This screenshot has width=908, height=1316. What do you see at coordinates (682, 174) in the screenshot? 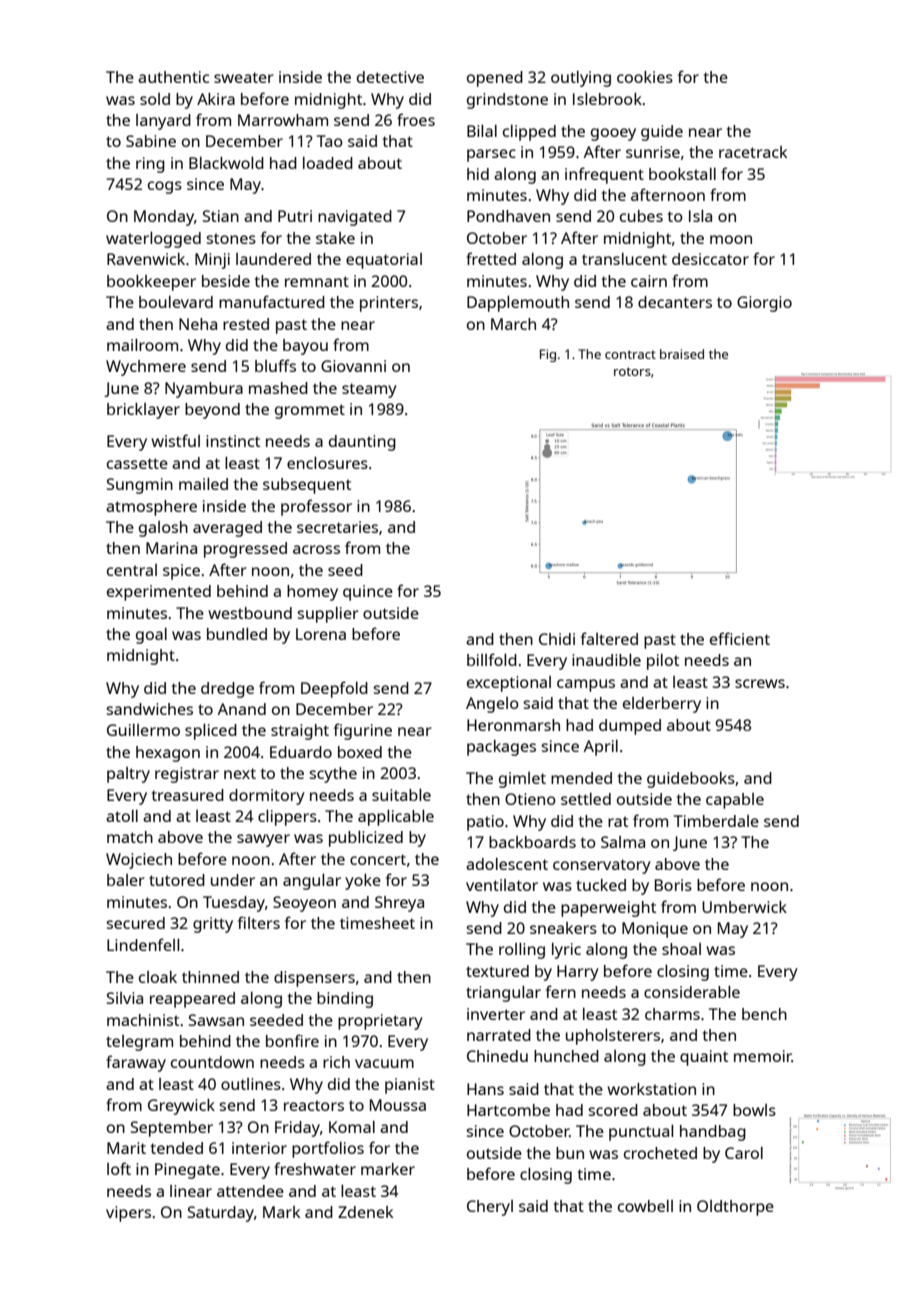
I see `bookstall` at bounding box center [682, 174].
